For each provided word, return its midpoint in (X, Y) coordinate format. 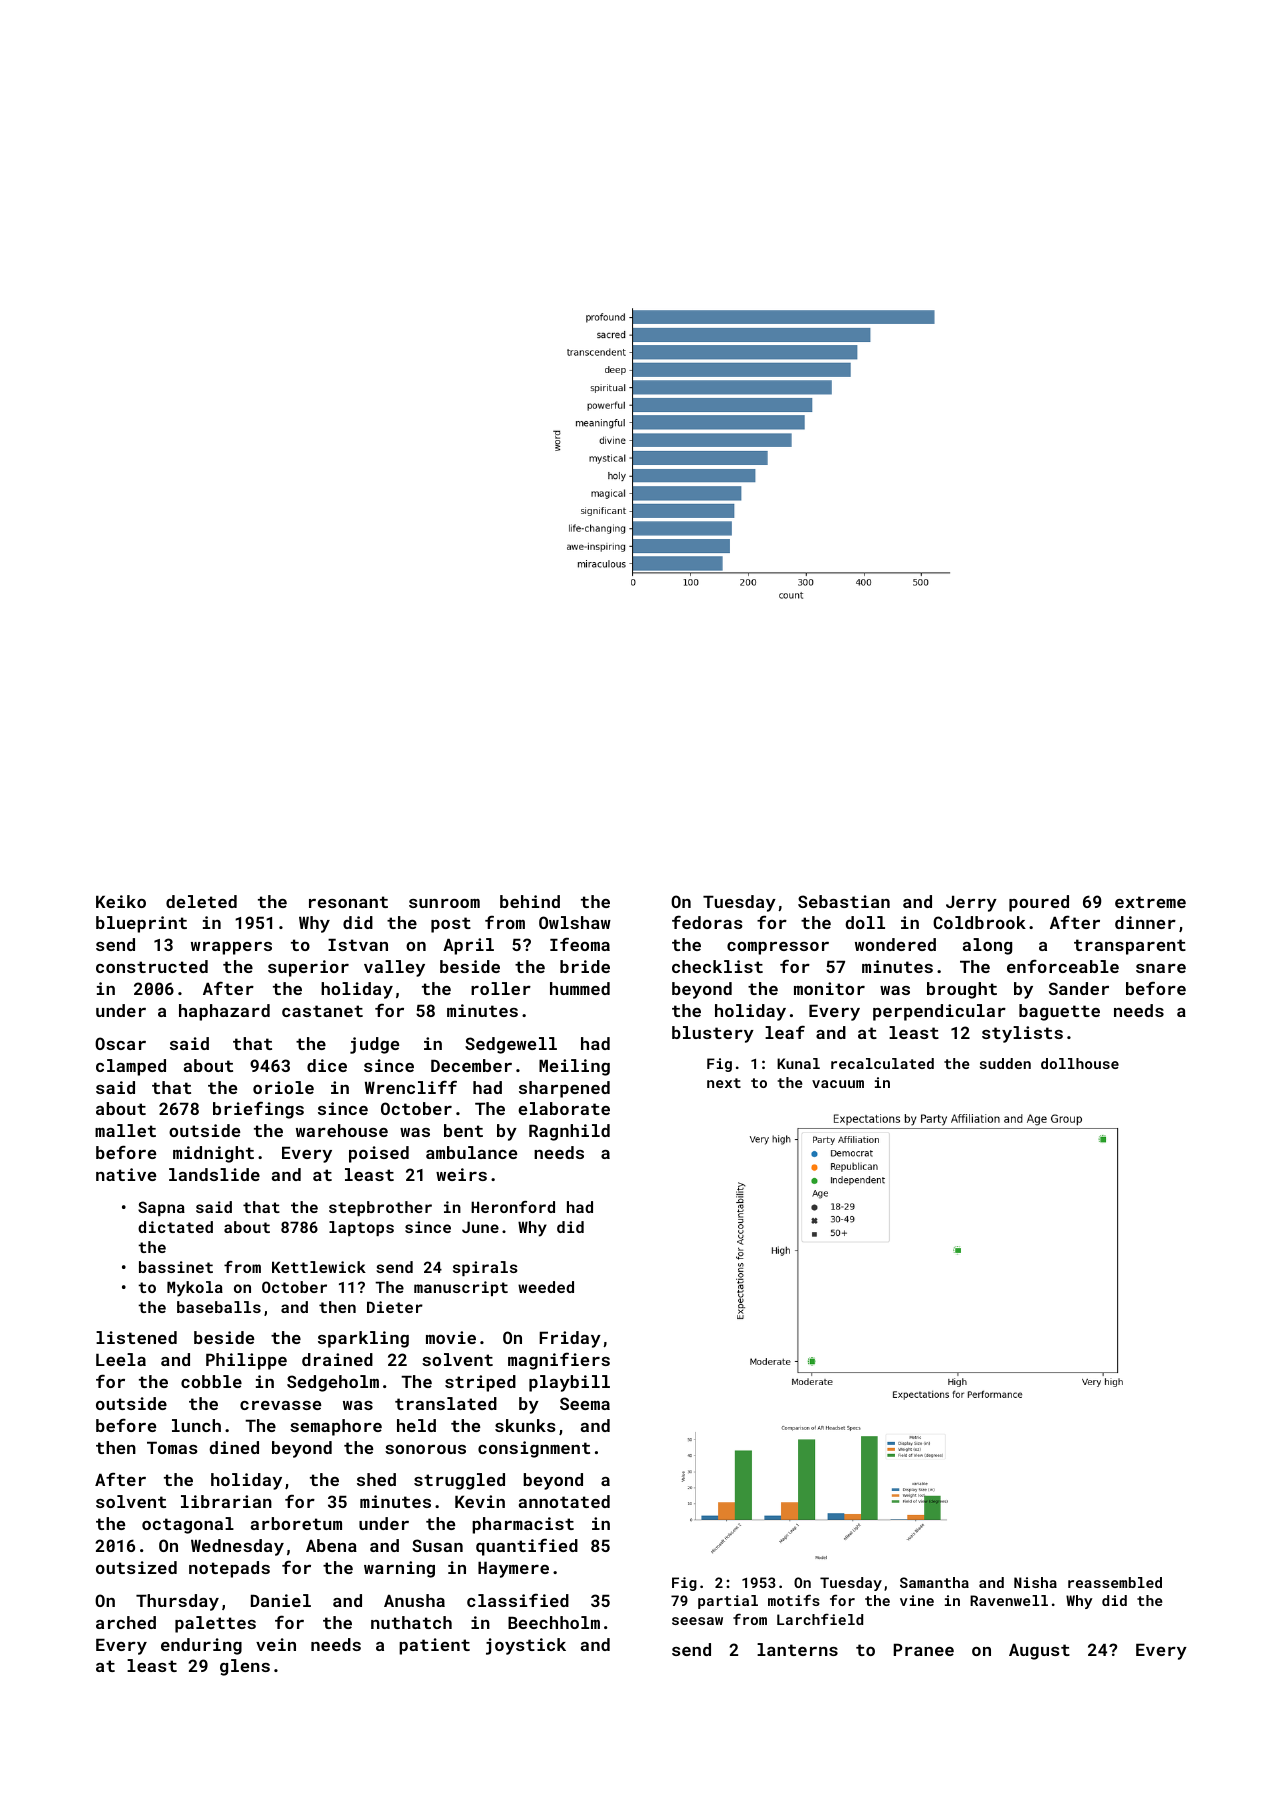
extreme (1150, 902)
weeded (546, 1287)
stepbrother (380, 1208)
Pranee (924, 1650)
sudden (1005, 1063)
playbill (569, 1383)
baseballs (219, 1307)
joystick (526, 1646)
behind (530, 901)
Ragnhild (569, 1132)
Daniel (281, 1600)
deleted (201, 901)
